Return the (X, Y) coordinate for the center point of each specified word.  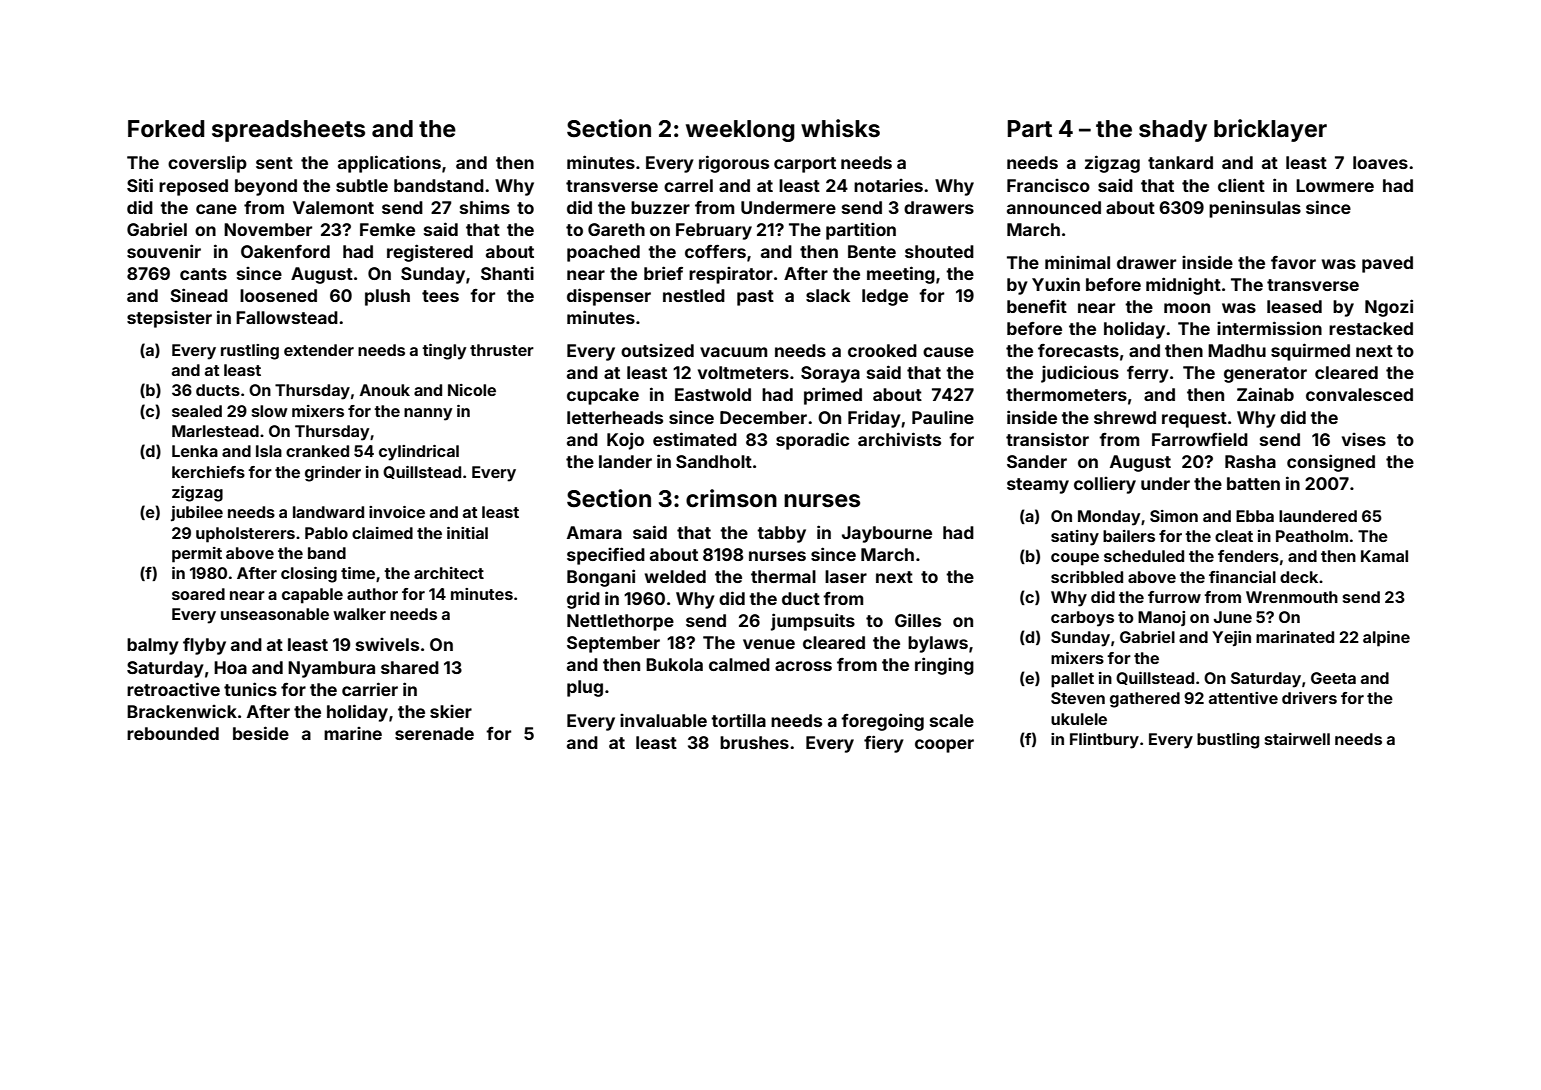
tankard (1180, 162)
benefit (1037, 306)
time (358, 573)
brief (663, 273)
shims (485, 207)
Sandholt (714, 461)
